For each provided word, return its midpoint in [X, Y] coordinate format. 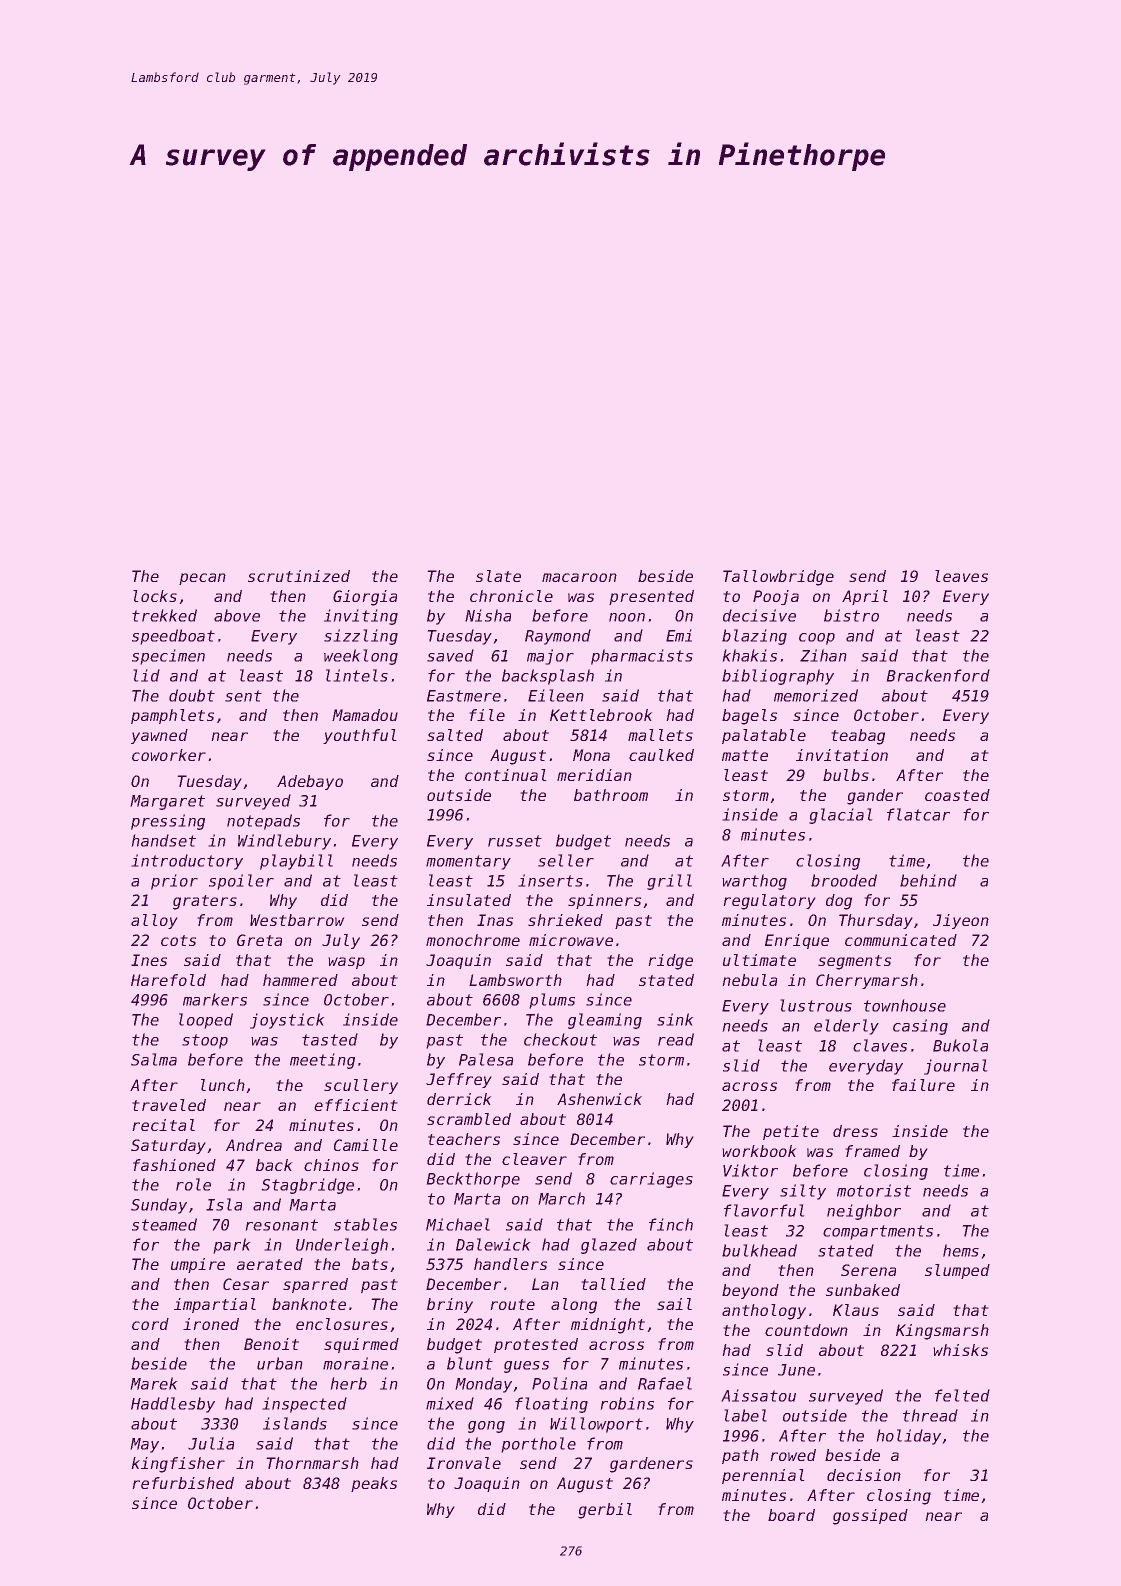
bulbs [846, 775]
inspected [304, 1405]
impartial [215, 1305]
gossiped [870, 1517]
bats [370, 1264]
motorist [874, 1190]
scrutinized [299, 576]
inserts [550, 880]
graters [205, 902]
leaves [961, 576]
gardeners [651, 1465]
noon [627, 617]
